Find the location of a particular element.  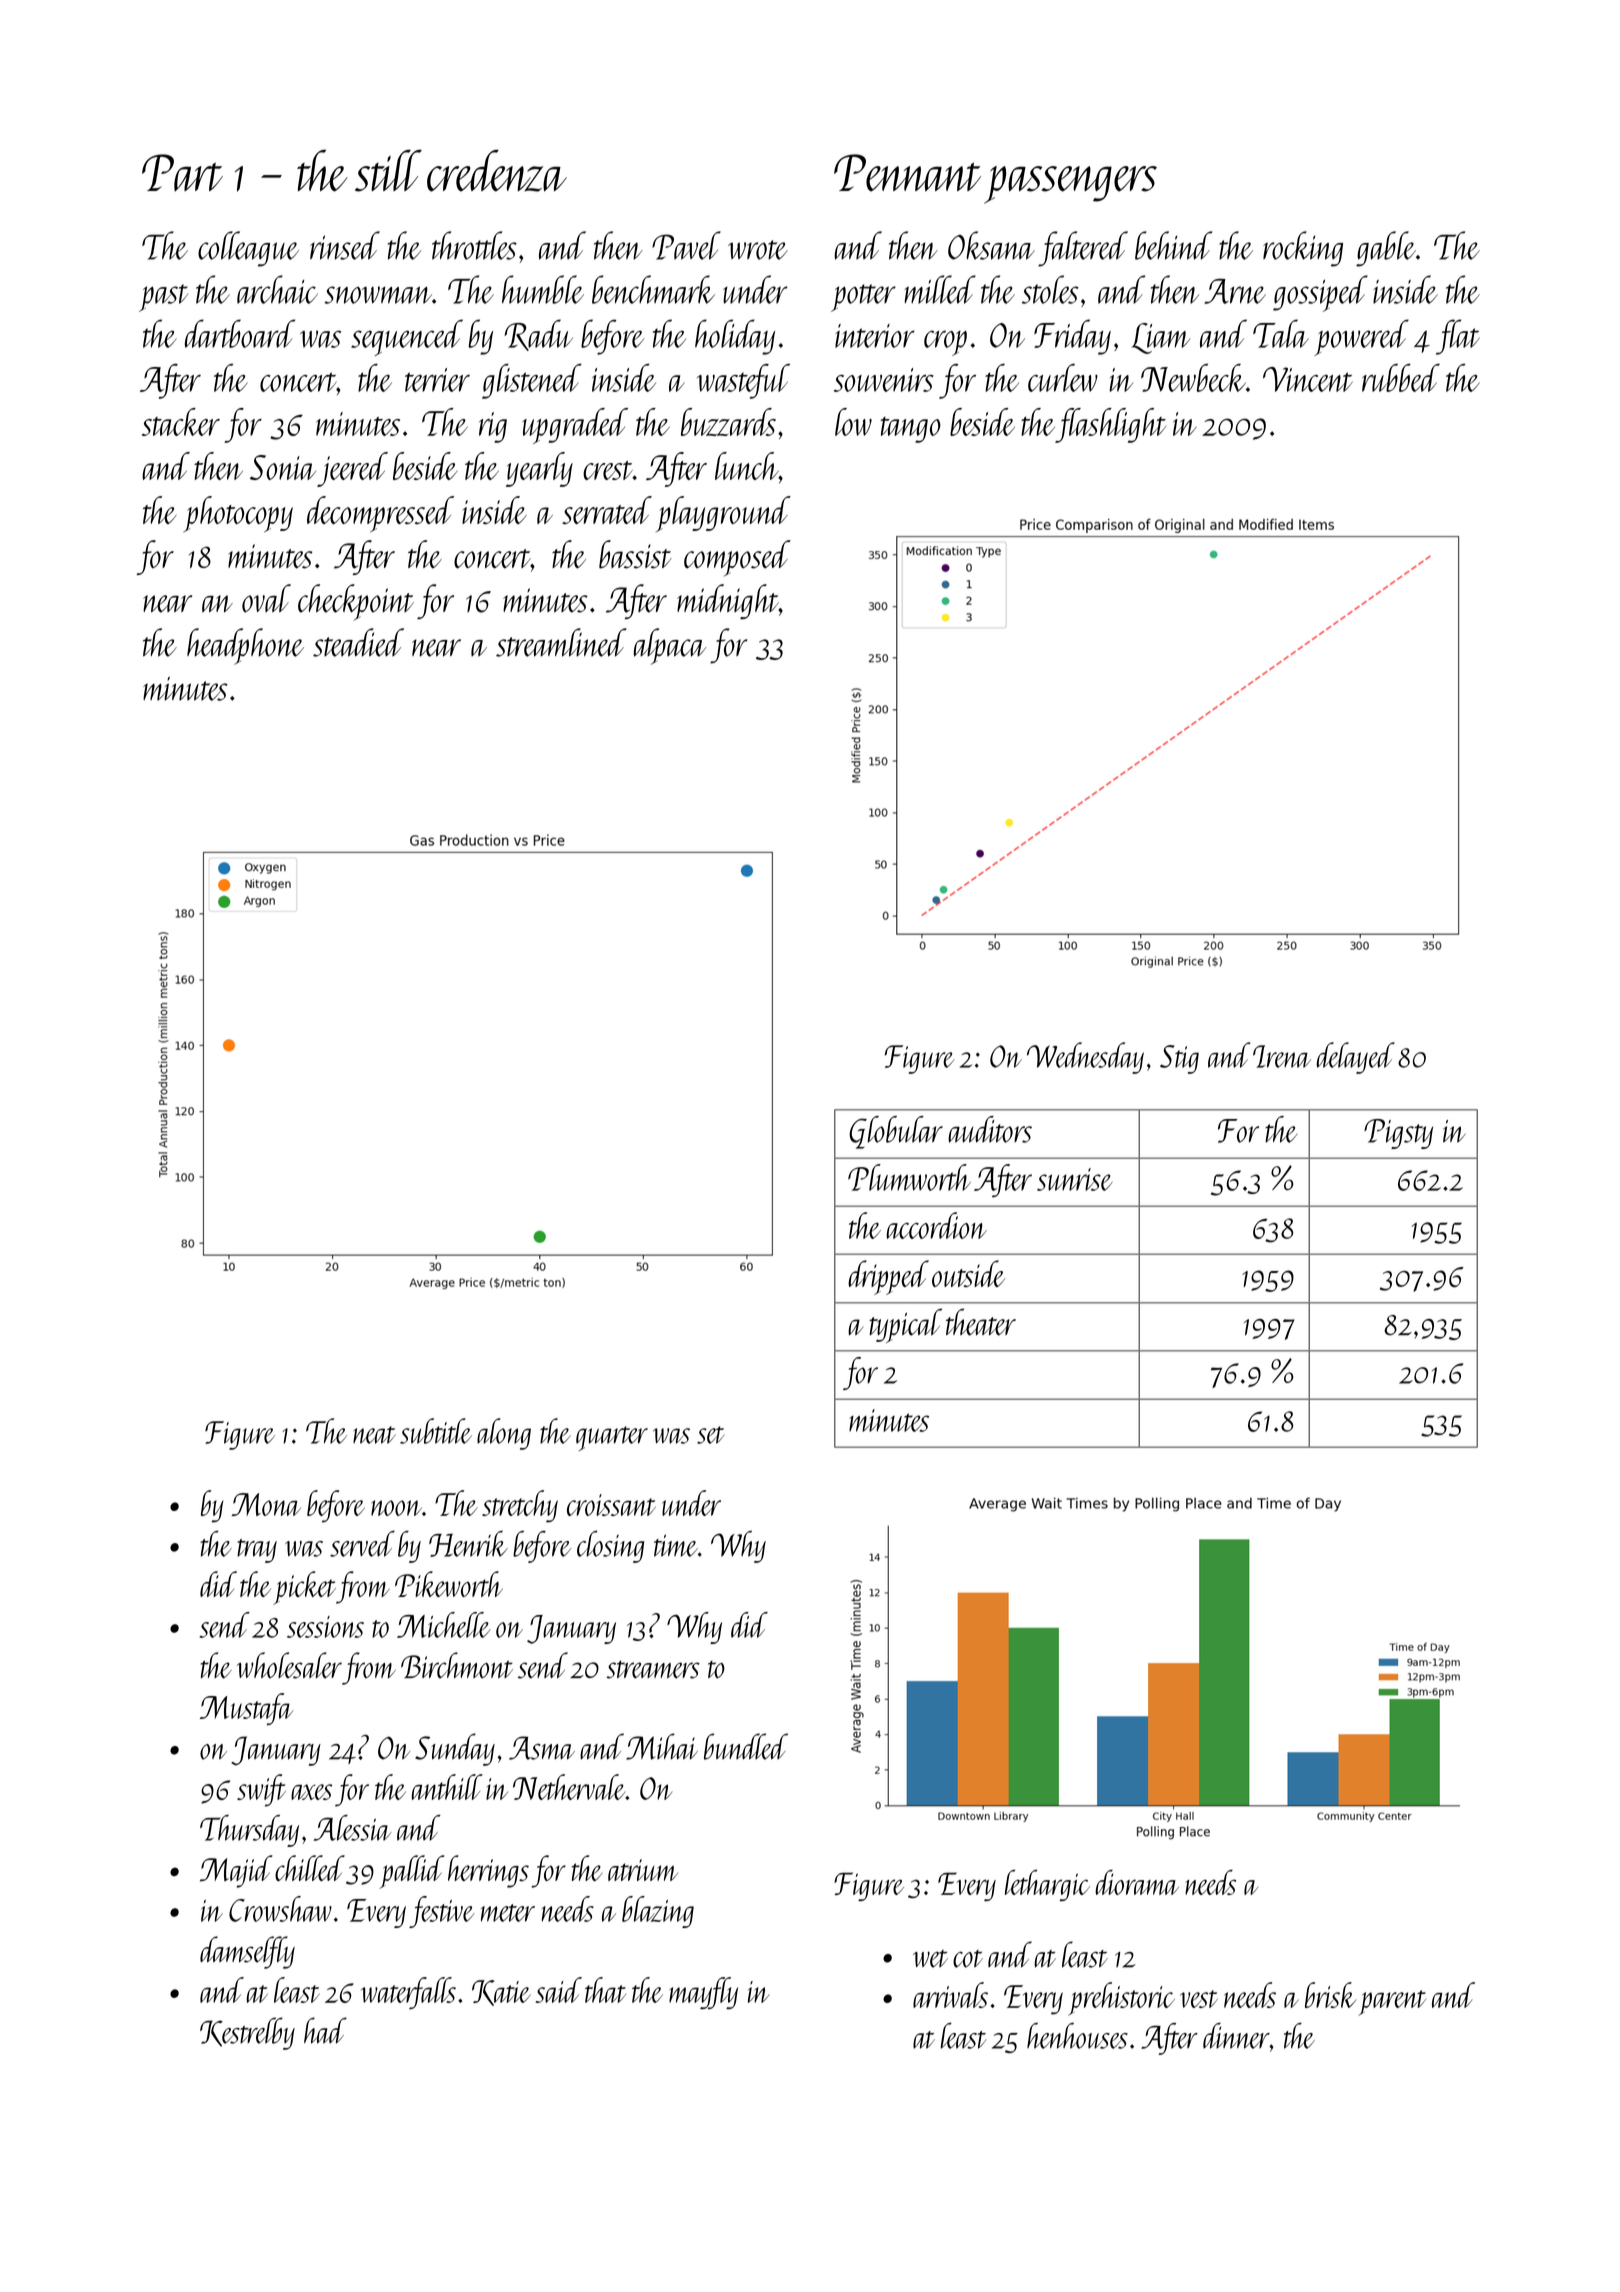

Pikeworth is located at coordinates (449, 1584).
